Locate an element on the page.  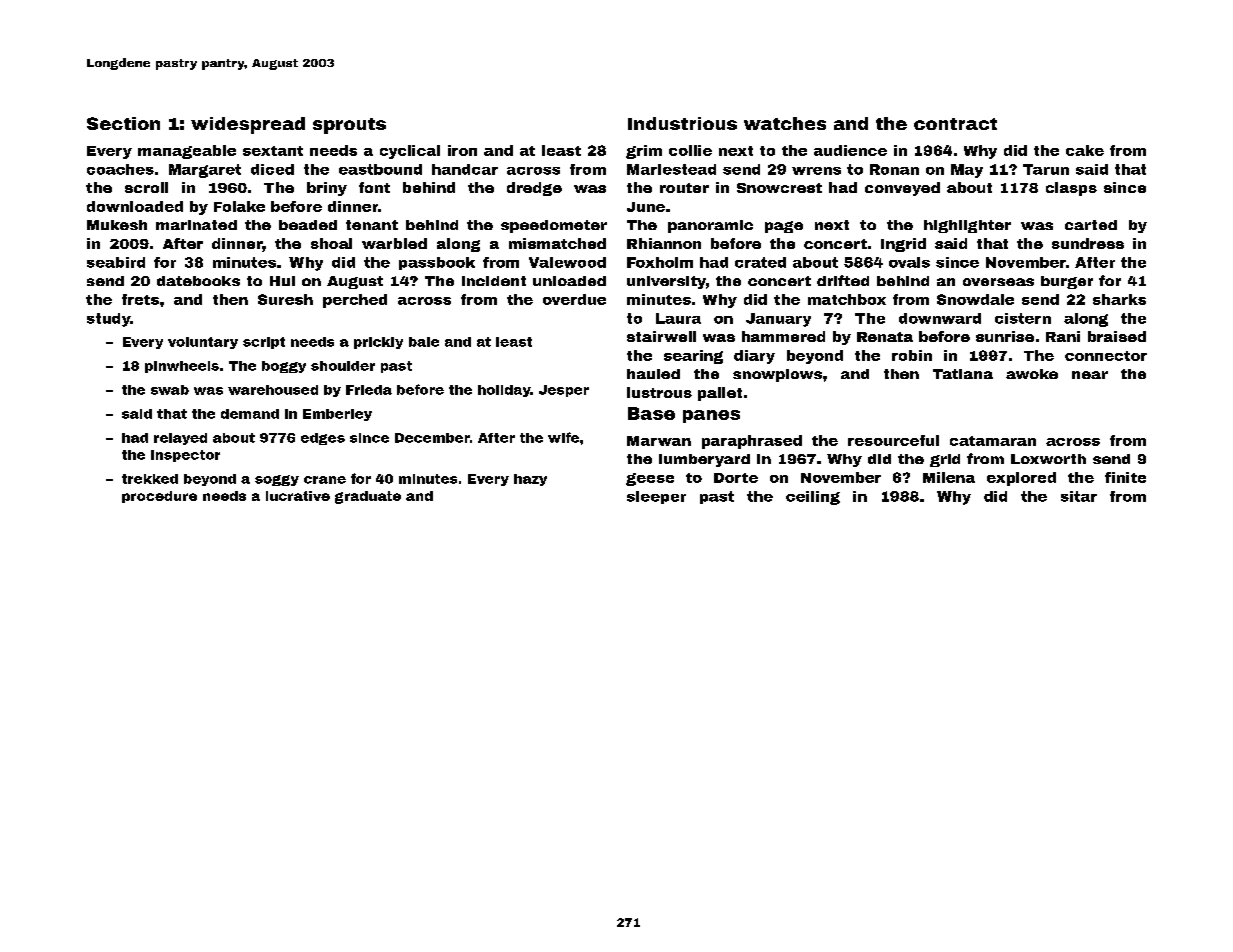
snowplows is located at coordinates (777, 375).
